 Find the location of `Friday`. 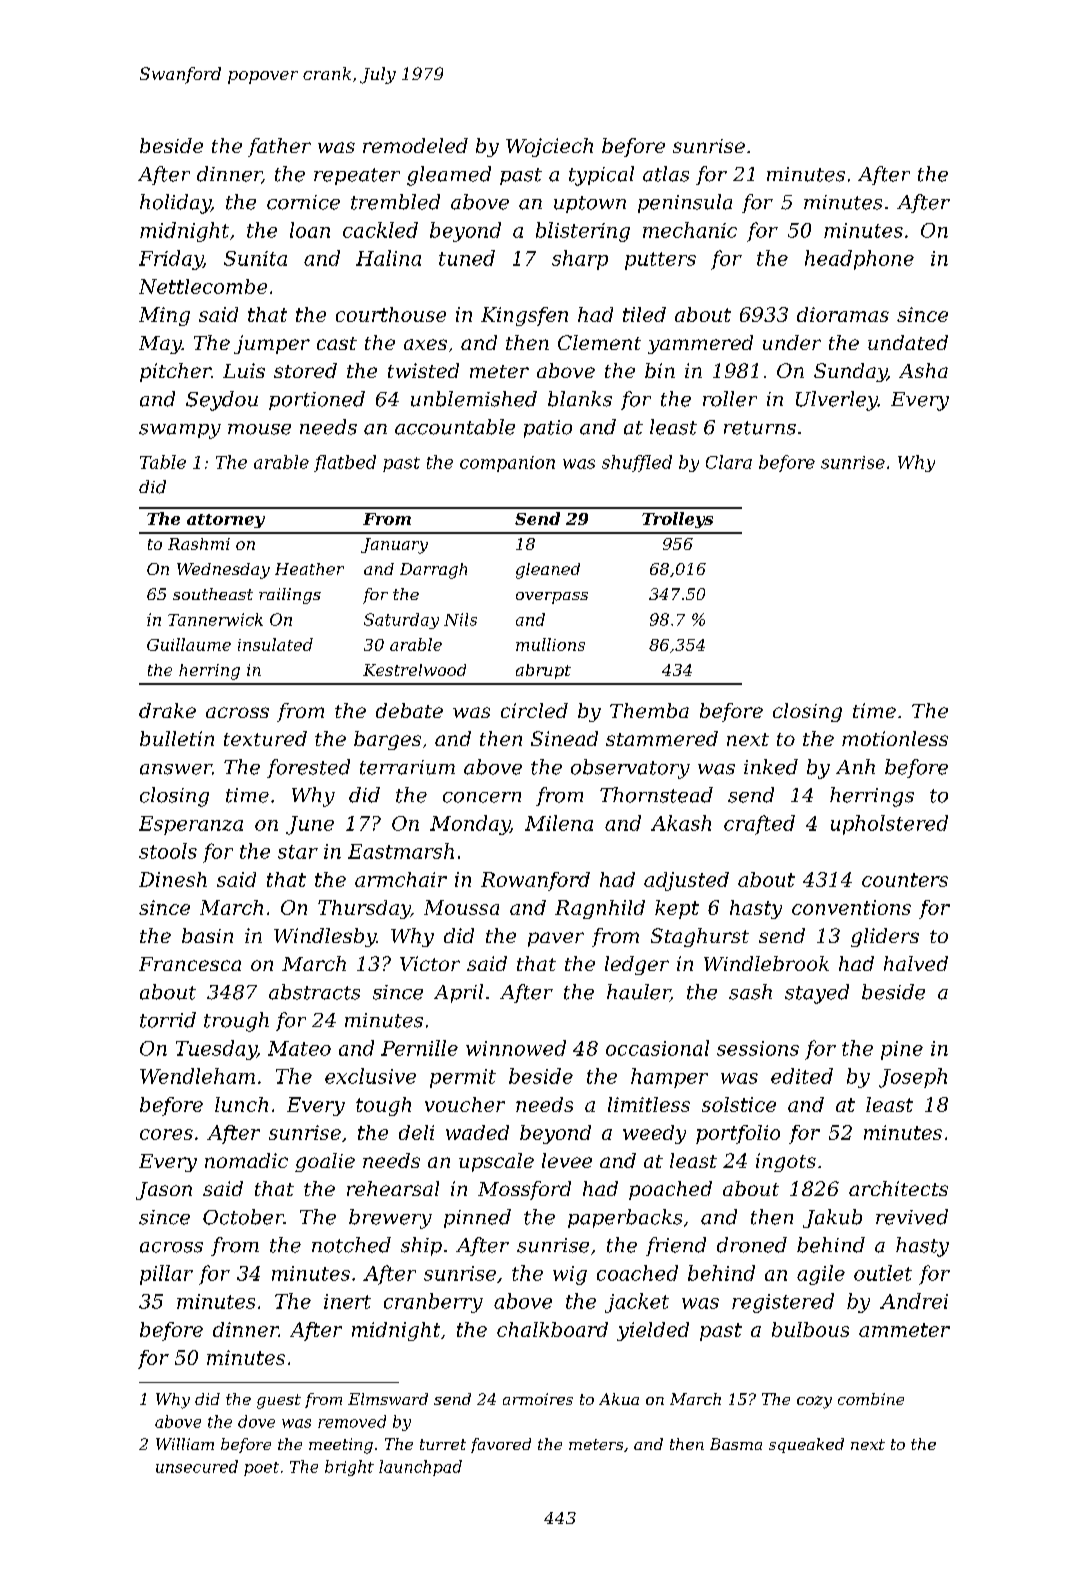

Friday is located at coordinates (171, 260).
